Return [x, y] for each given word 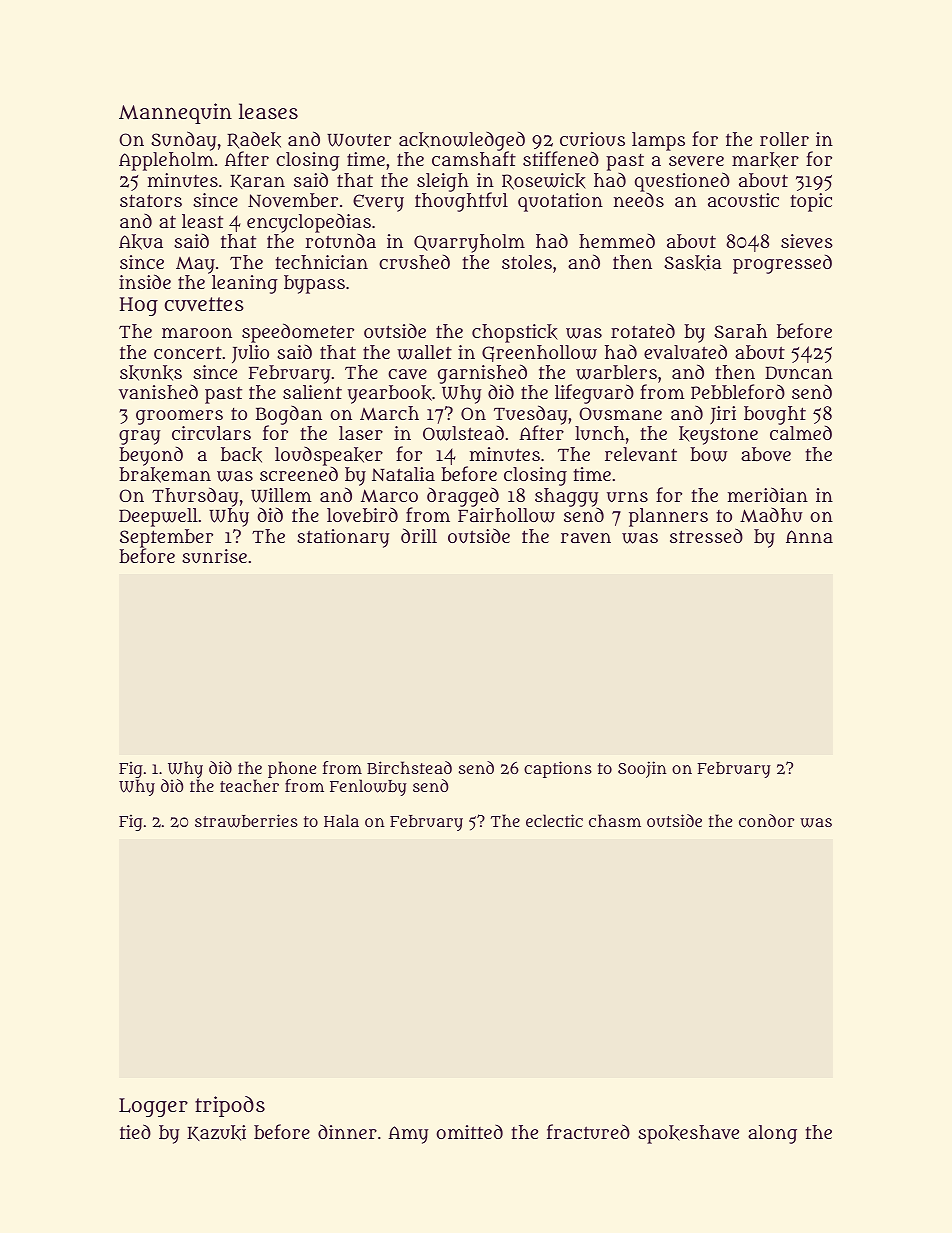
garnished [482, 374]
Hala [341, 820]
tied [135, 1131]
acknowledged [462, 142]
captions [558, 769]
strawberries [246, 821]
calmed [801, 433]
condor [766, 820]
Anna [809, 536]
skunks [151, 373]
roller [784, 139]
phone [292, 769]
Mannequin [175, 113]
